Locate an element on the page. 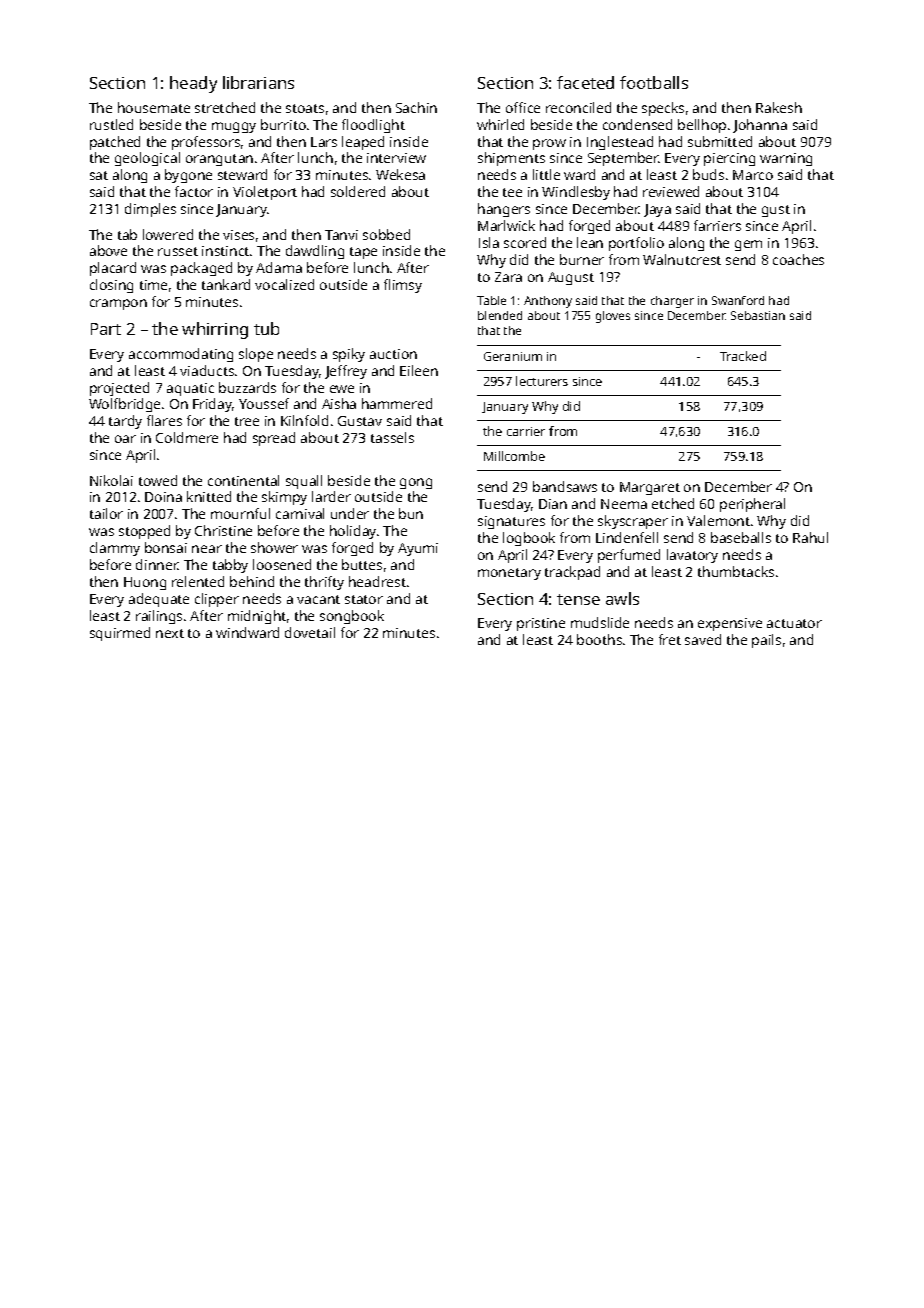 This image has width=924, height=1308. buttes is located at coordinates (362, 564).
